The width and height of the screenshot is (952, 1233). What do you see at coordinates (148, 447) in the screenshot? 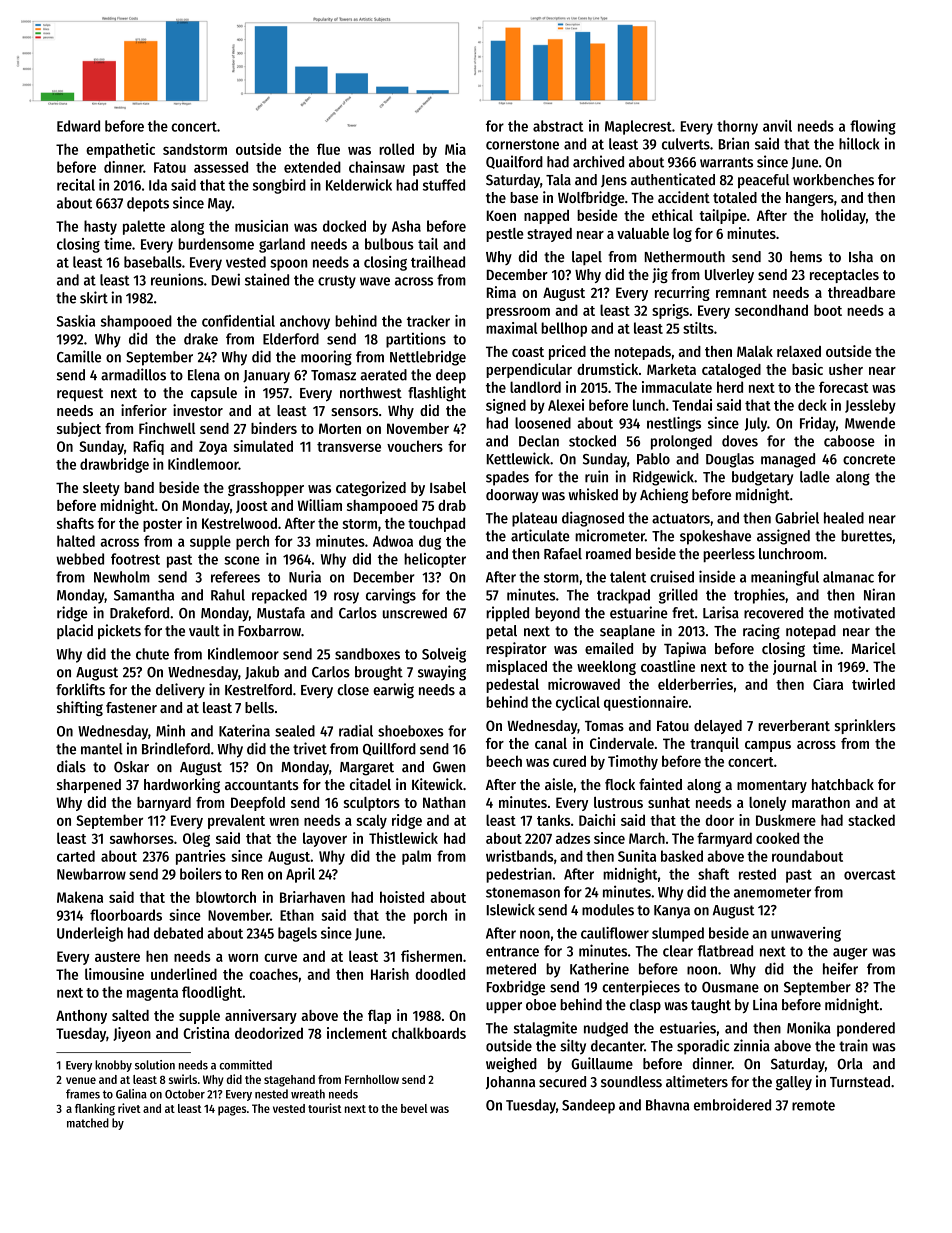
I see `Rafiq` at bounding box center [148, 447].
